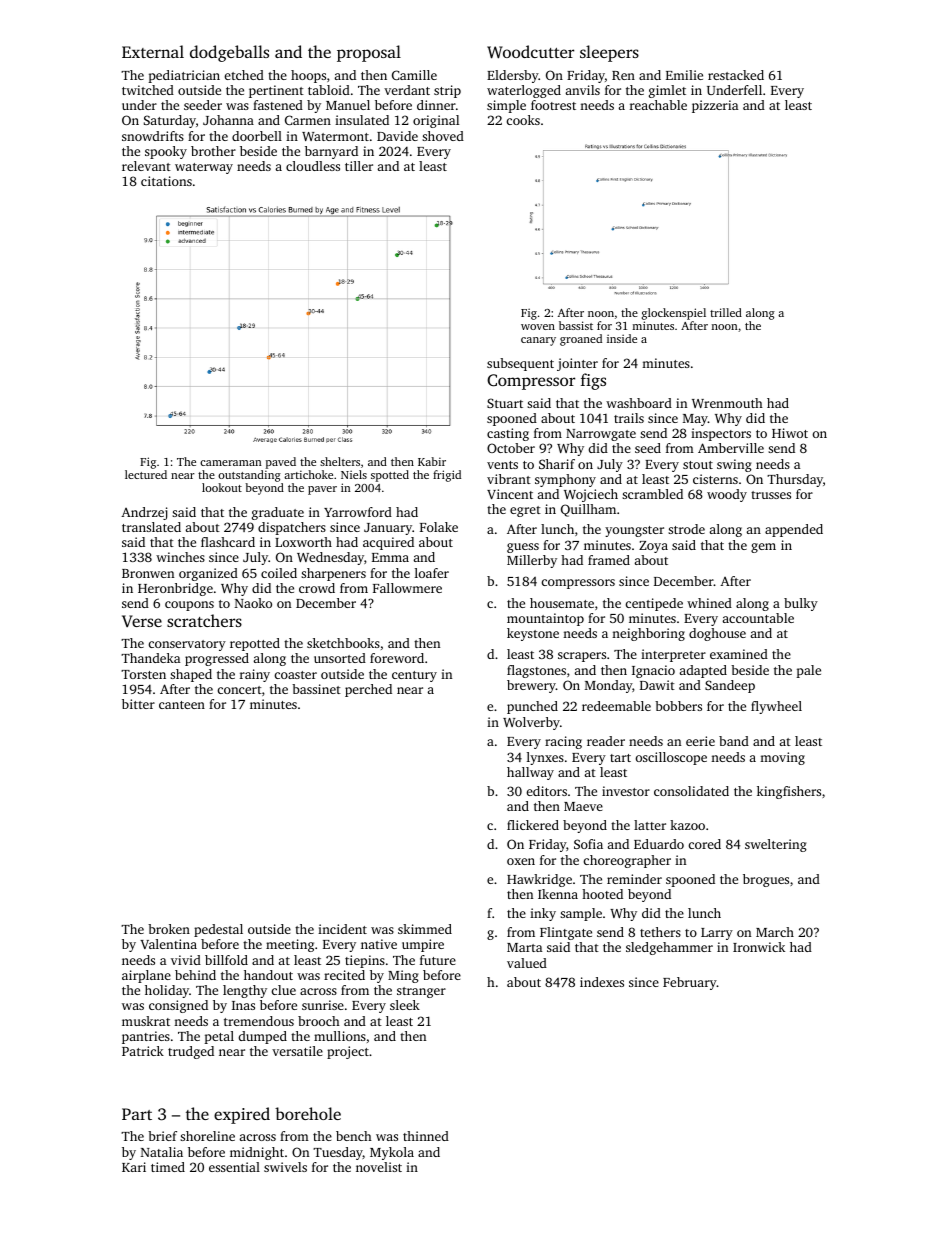 The width and height of the screenshot is (952, 1233). Describe the element at coordinates (397, 658) in the screenshot. I see `foreword` at that location.
